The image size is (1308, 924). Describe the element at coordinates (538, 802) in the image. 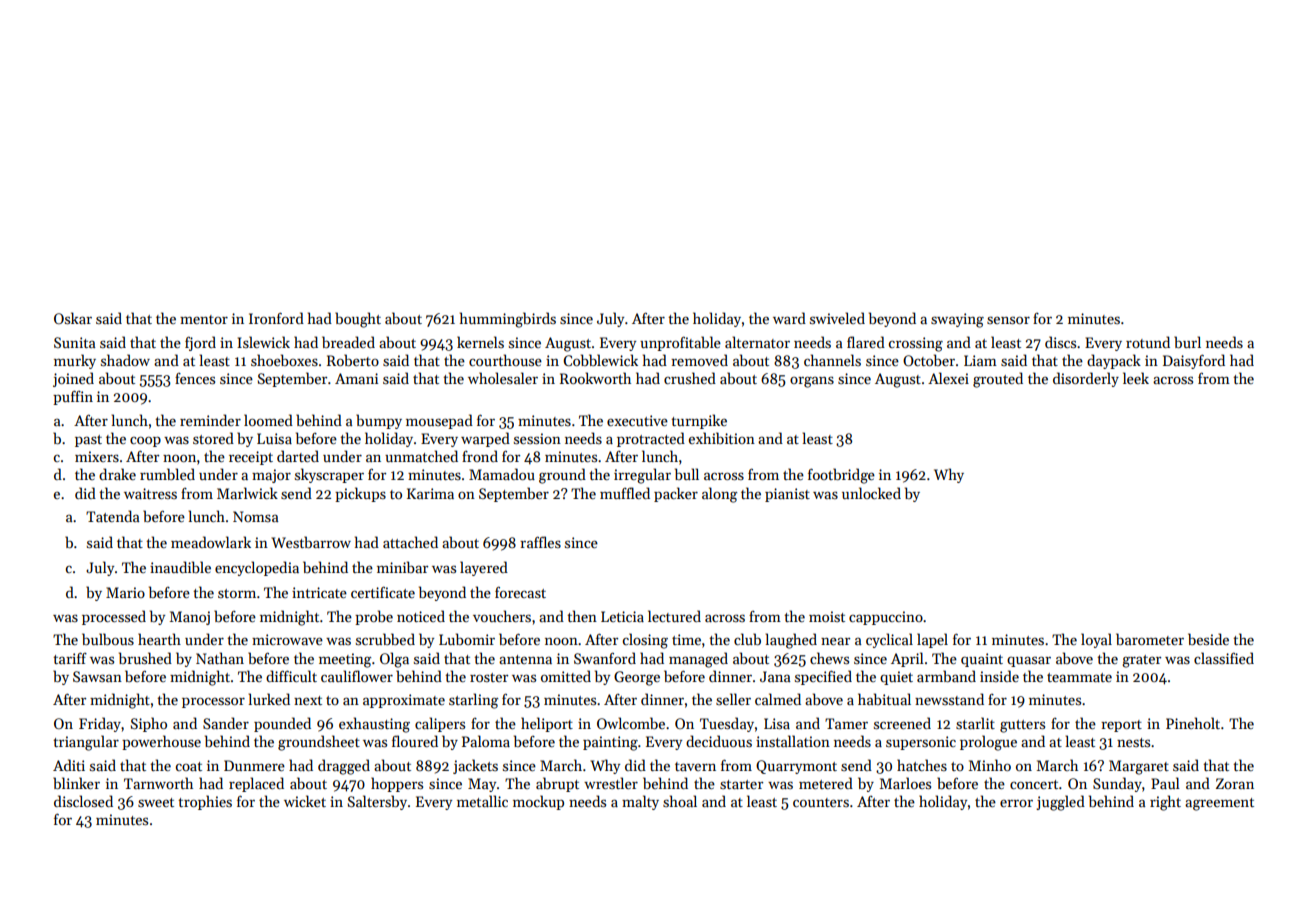

I see `mockup` at that location.
